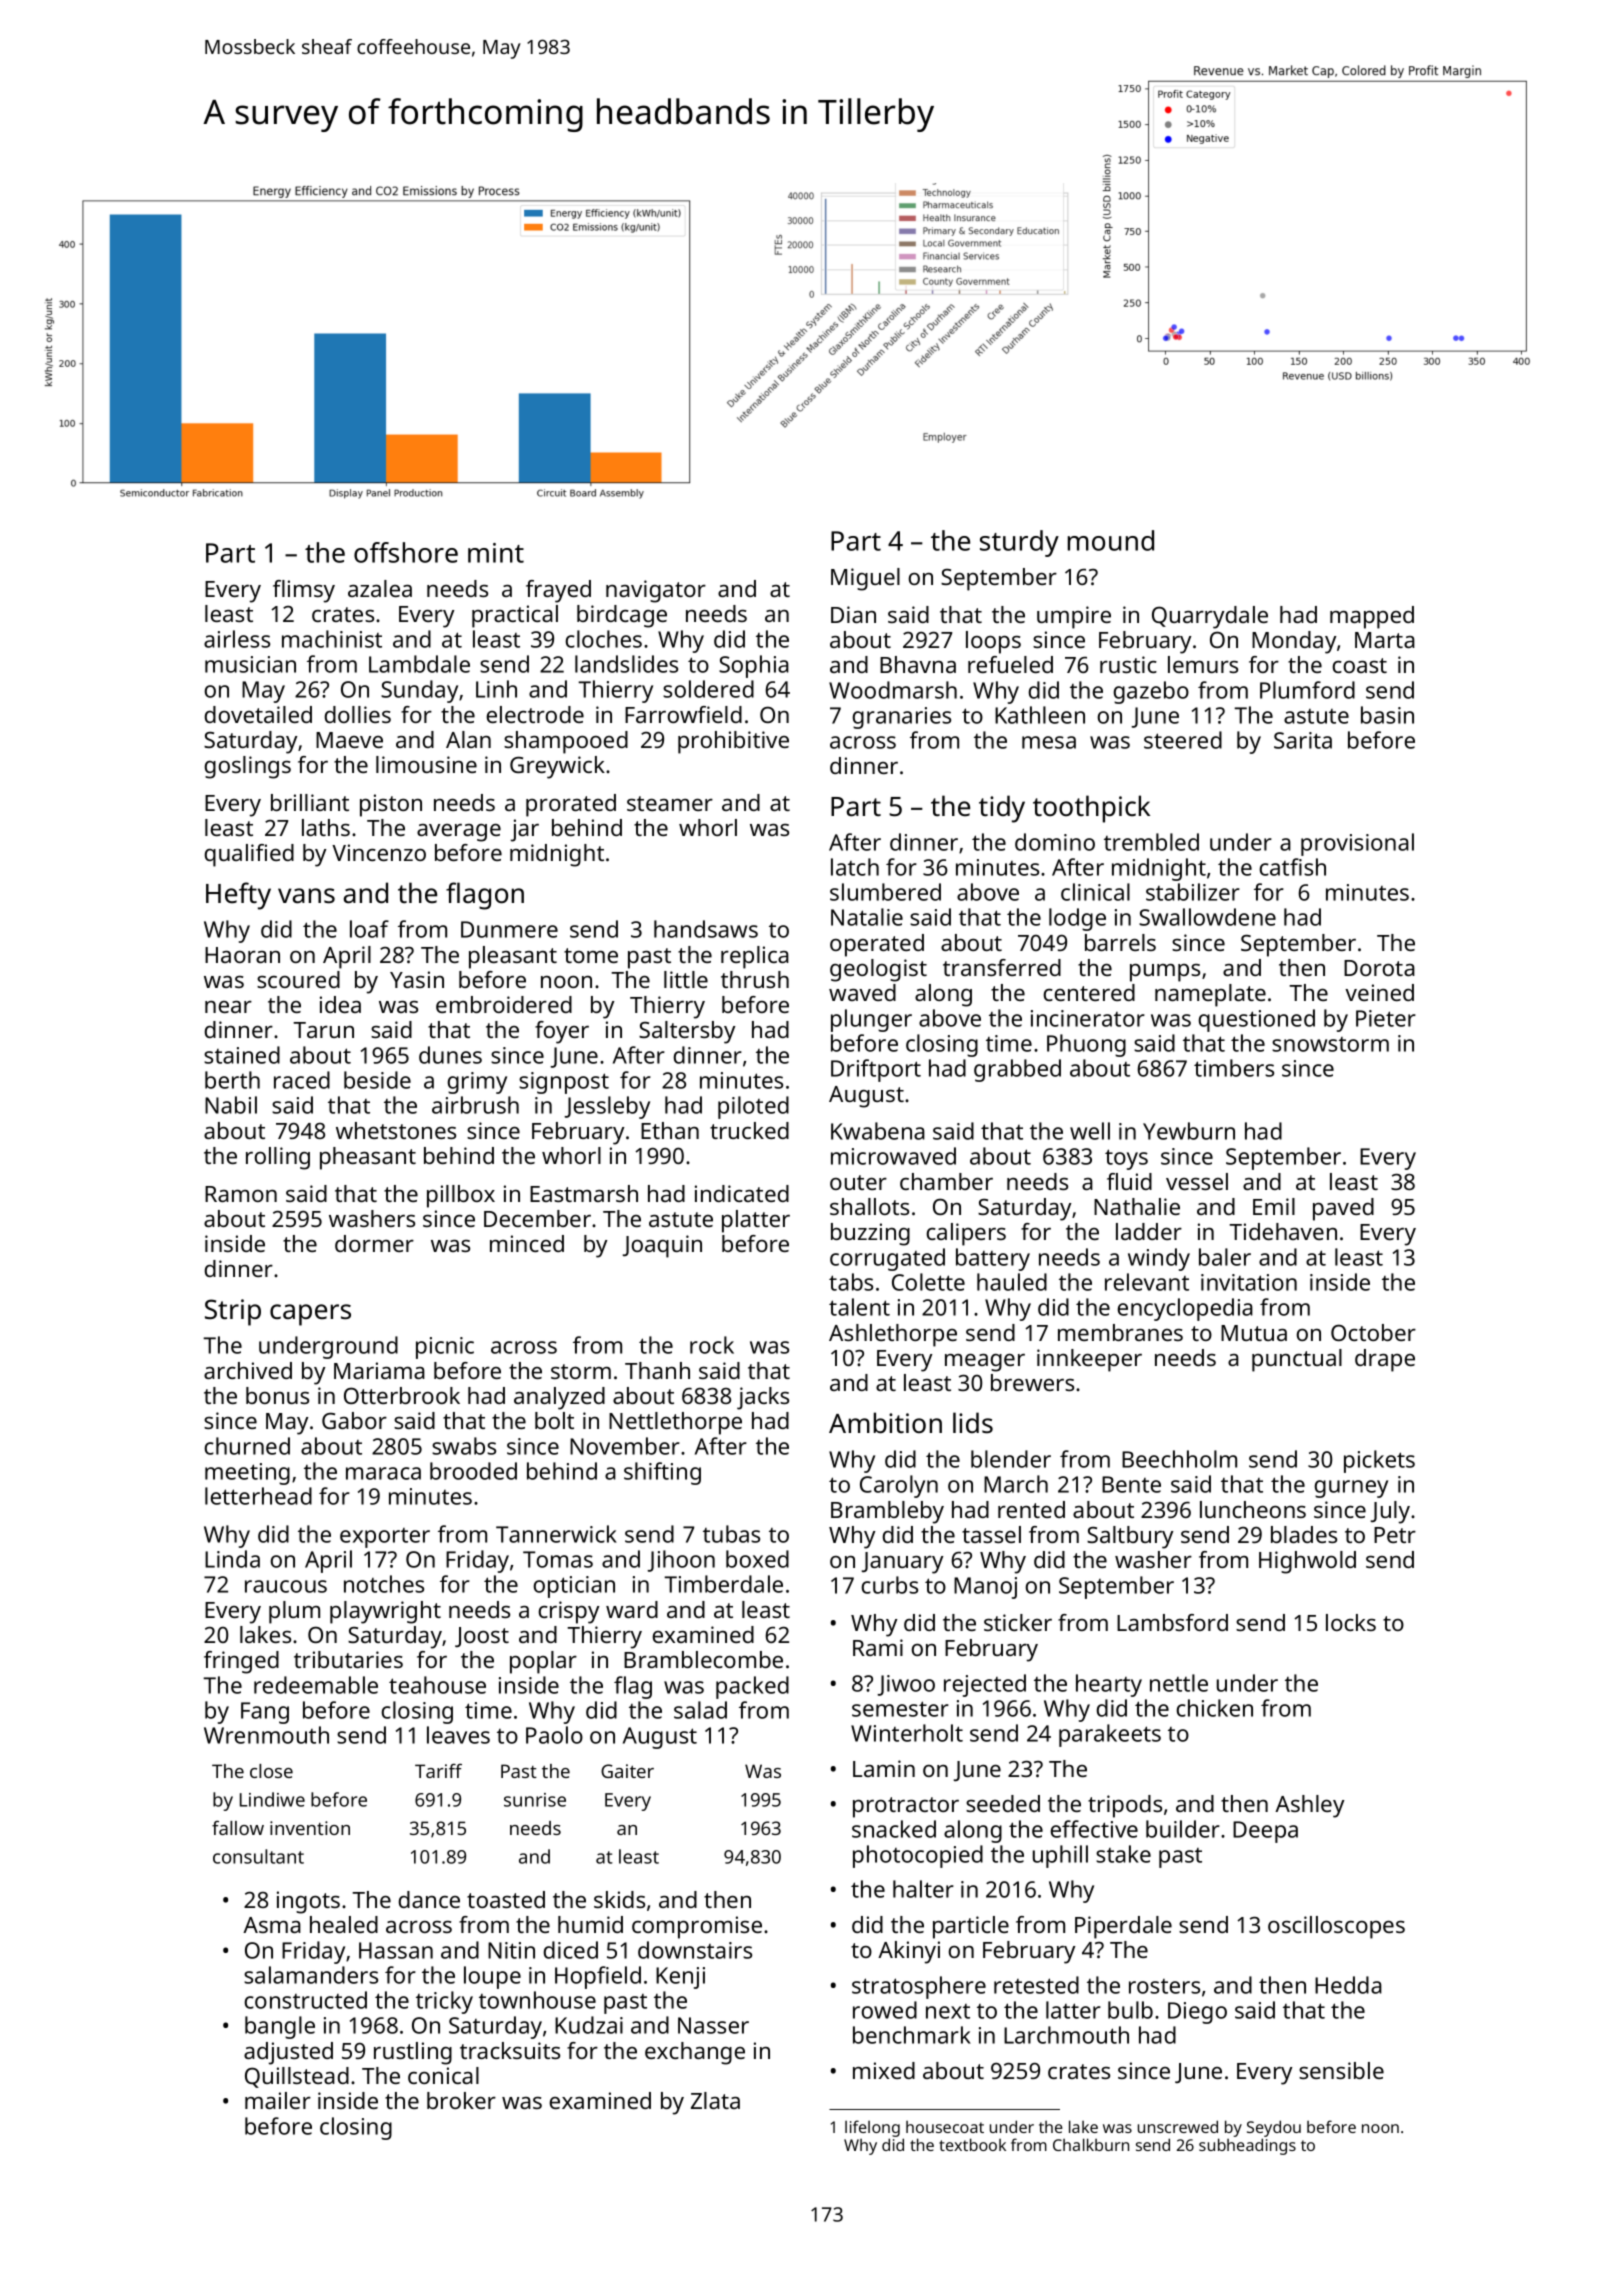 The height and width of the screenshot is (2292, 1620). Describe the element at coordinates (1179, 1459) in the screenshot. I see `Beechholm` at that location.
